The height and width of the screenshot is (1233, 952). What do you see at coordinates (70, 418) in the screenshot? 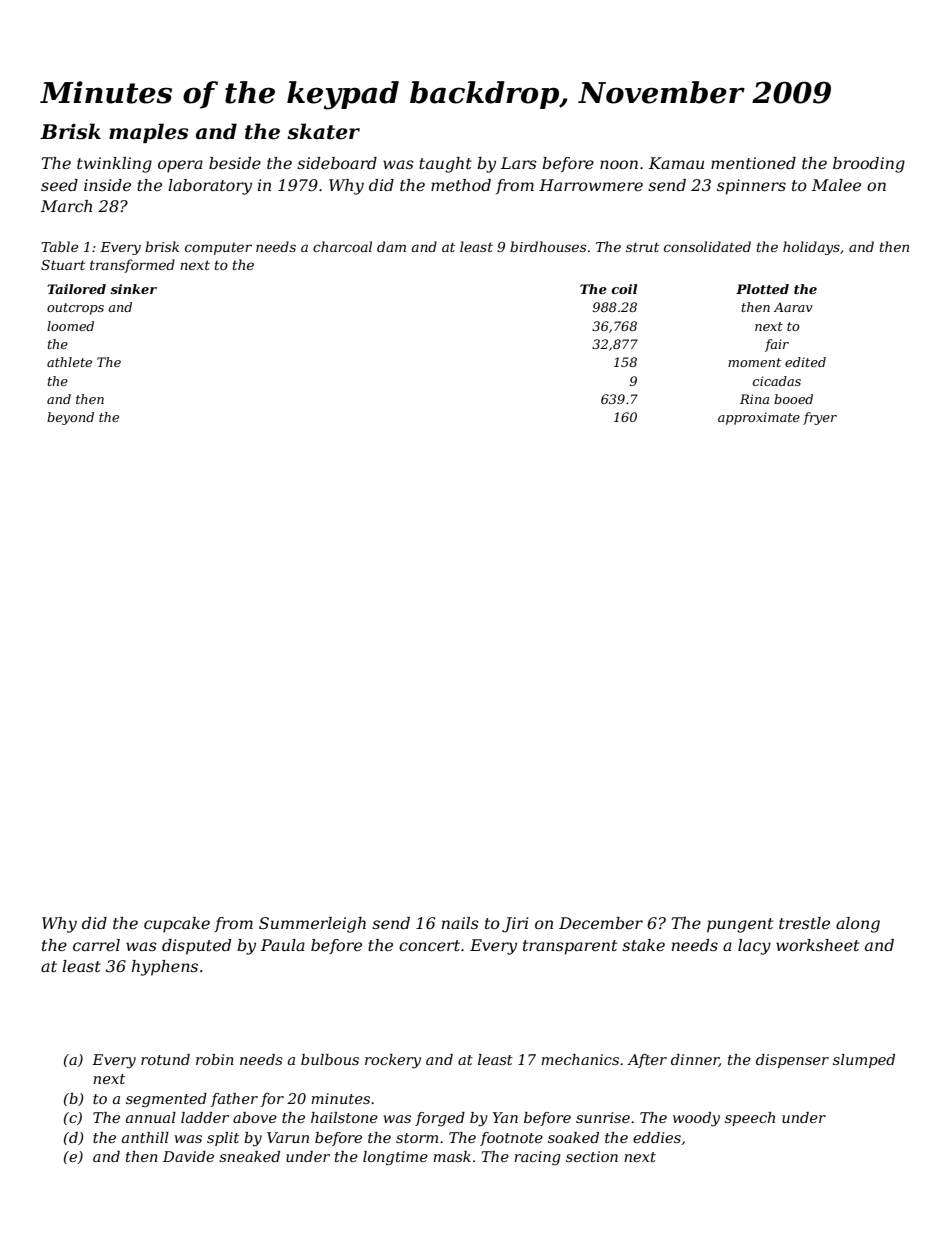
I see `beyond` at bounding box center [70, 418].
